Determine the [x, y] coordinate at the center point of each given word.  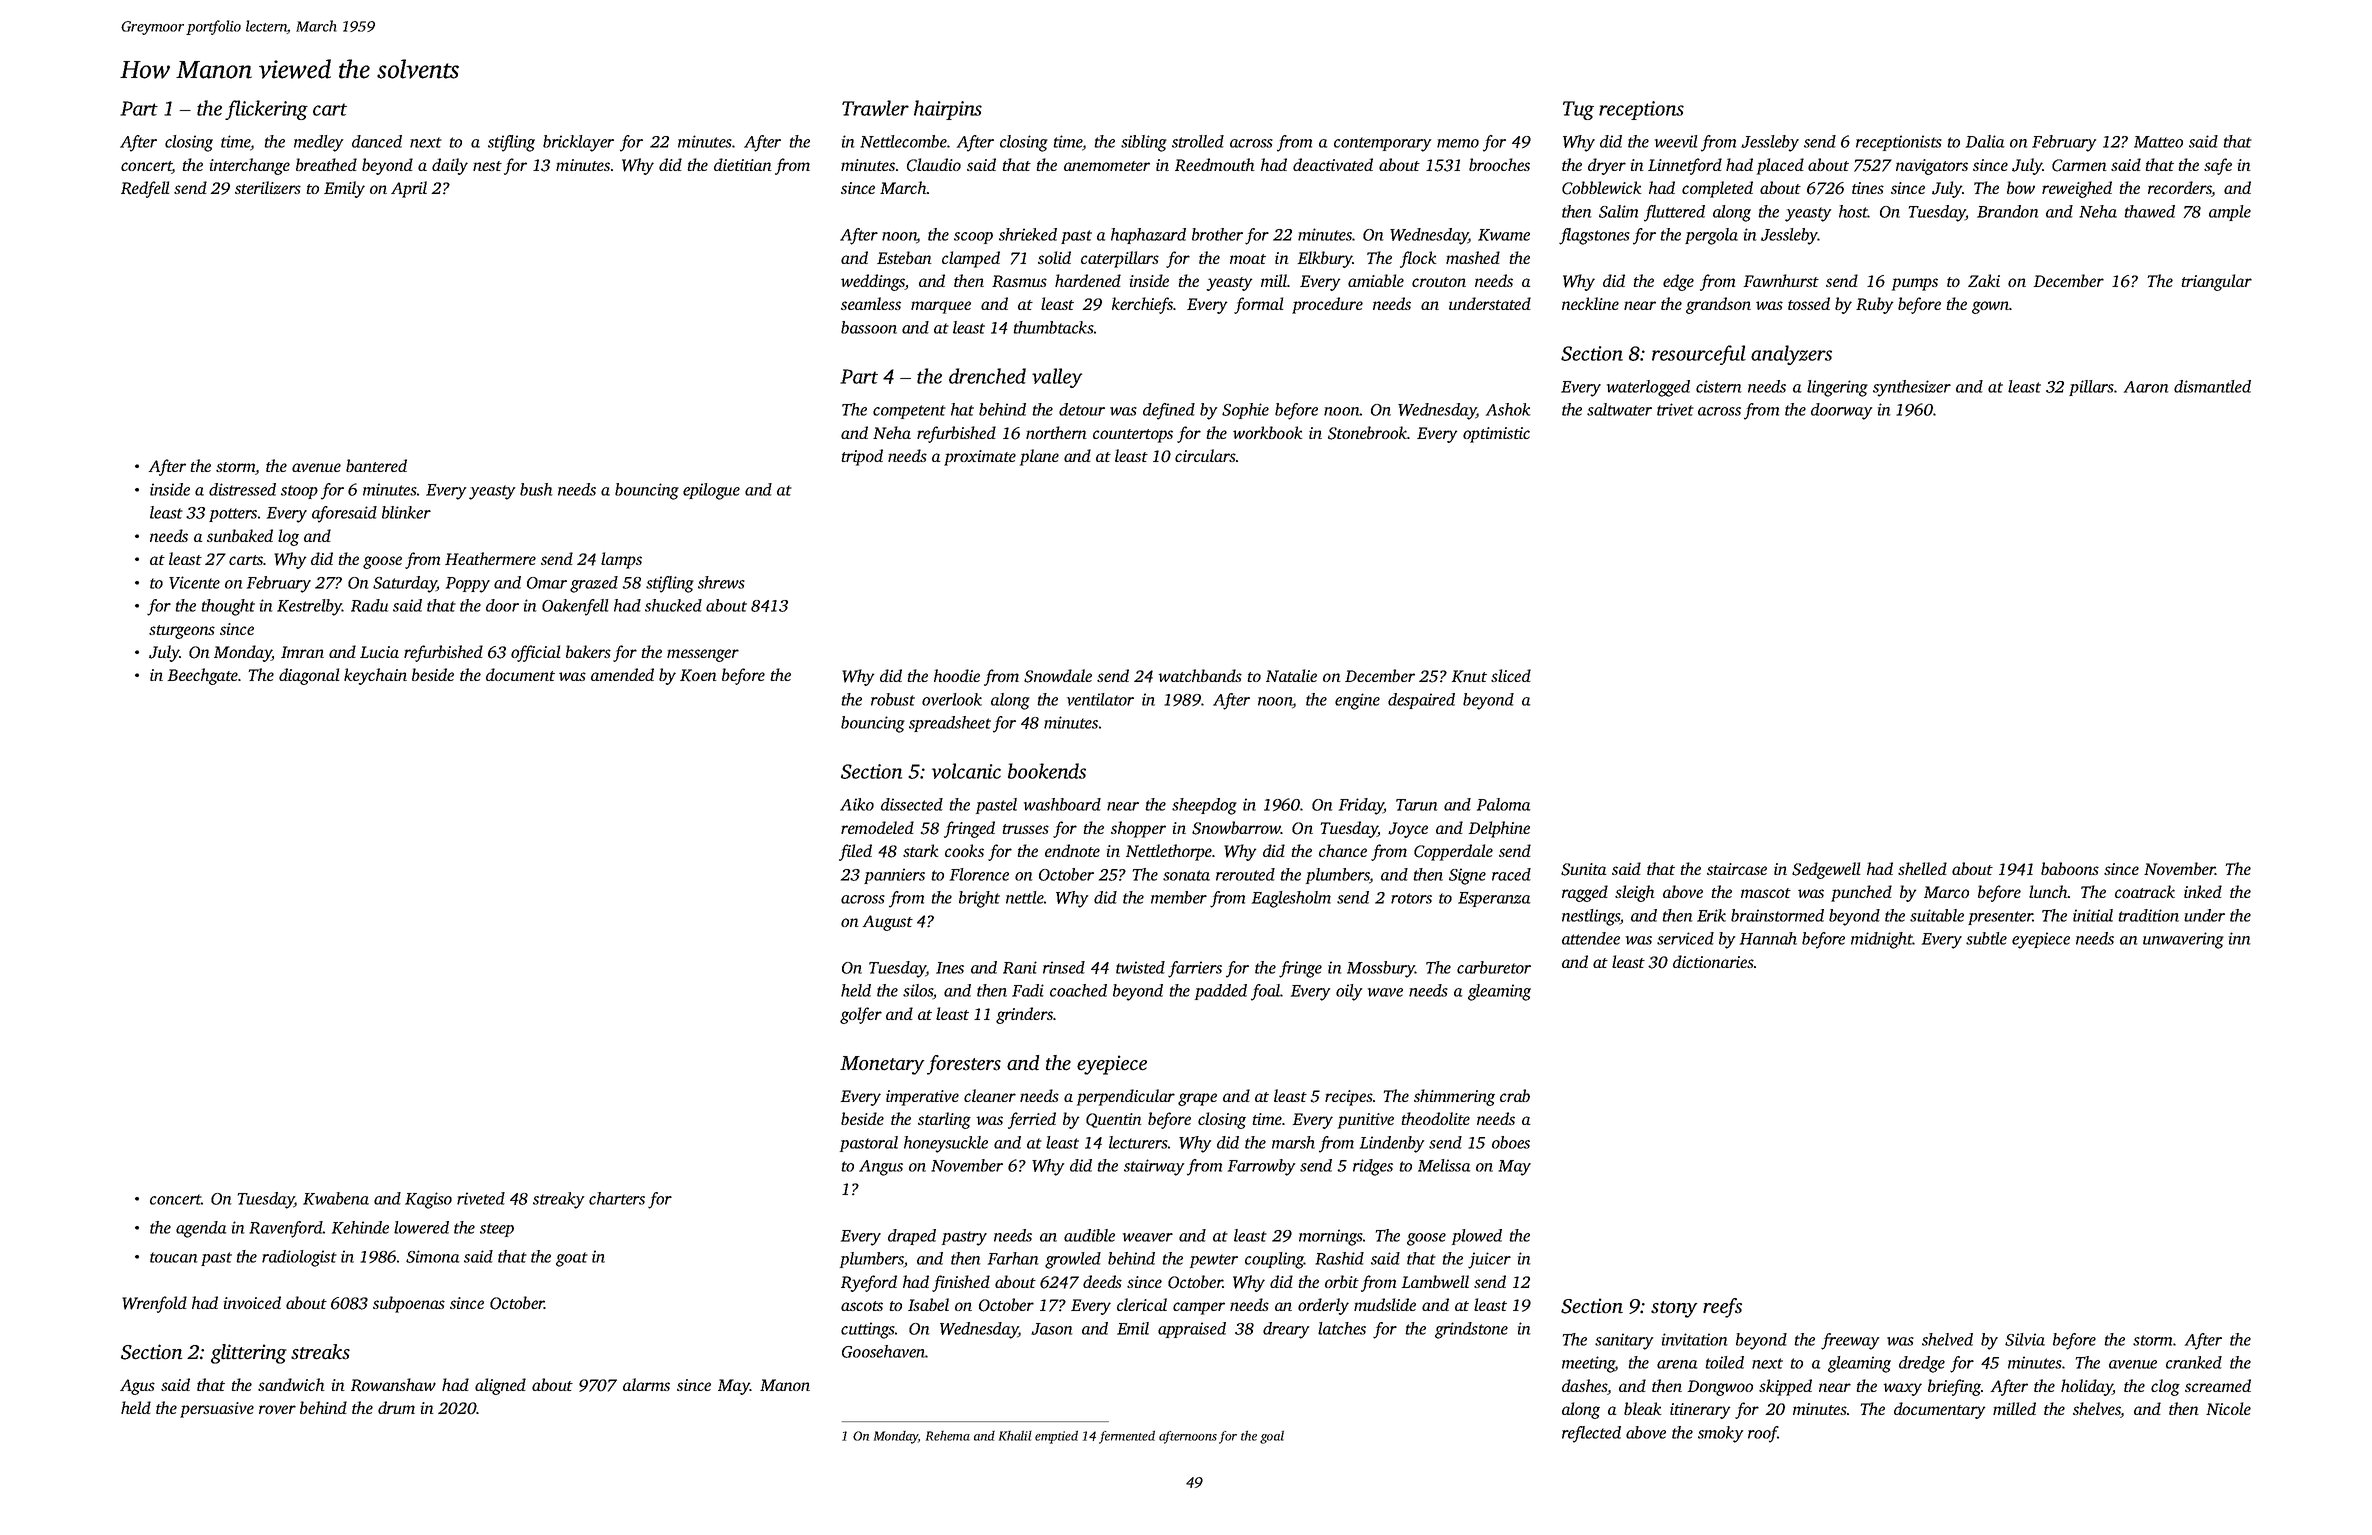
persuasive [217, 1410]
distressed [242, 489]
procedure [1327, 305]
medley [318, 143]
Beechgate [203, 676]
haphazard [1148, 236]
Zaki [1984, 280]
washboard [1062, 804]
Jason [1052, 1329]
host [1853, 211]
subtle [1986, 938]
